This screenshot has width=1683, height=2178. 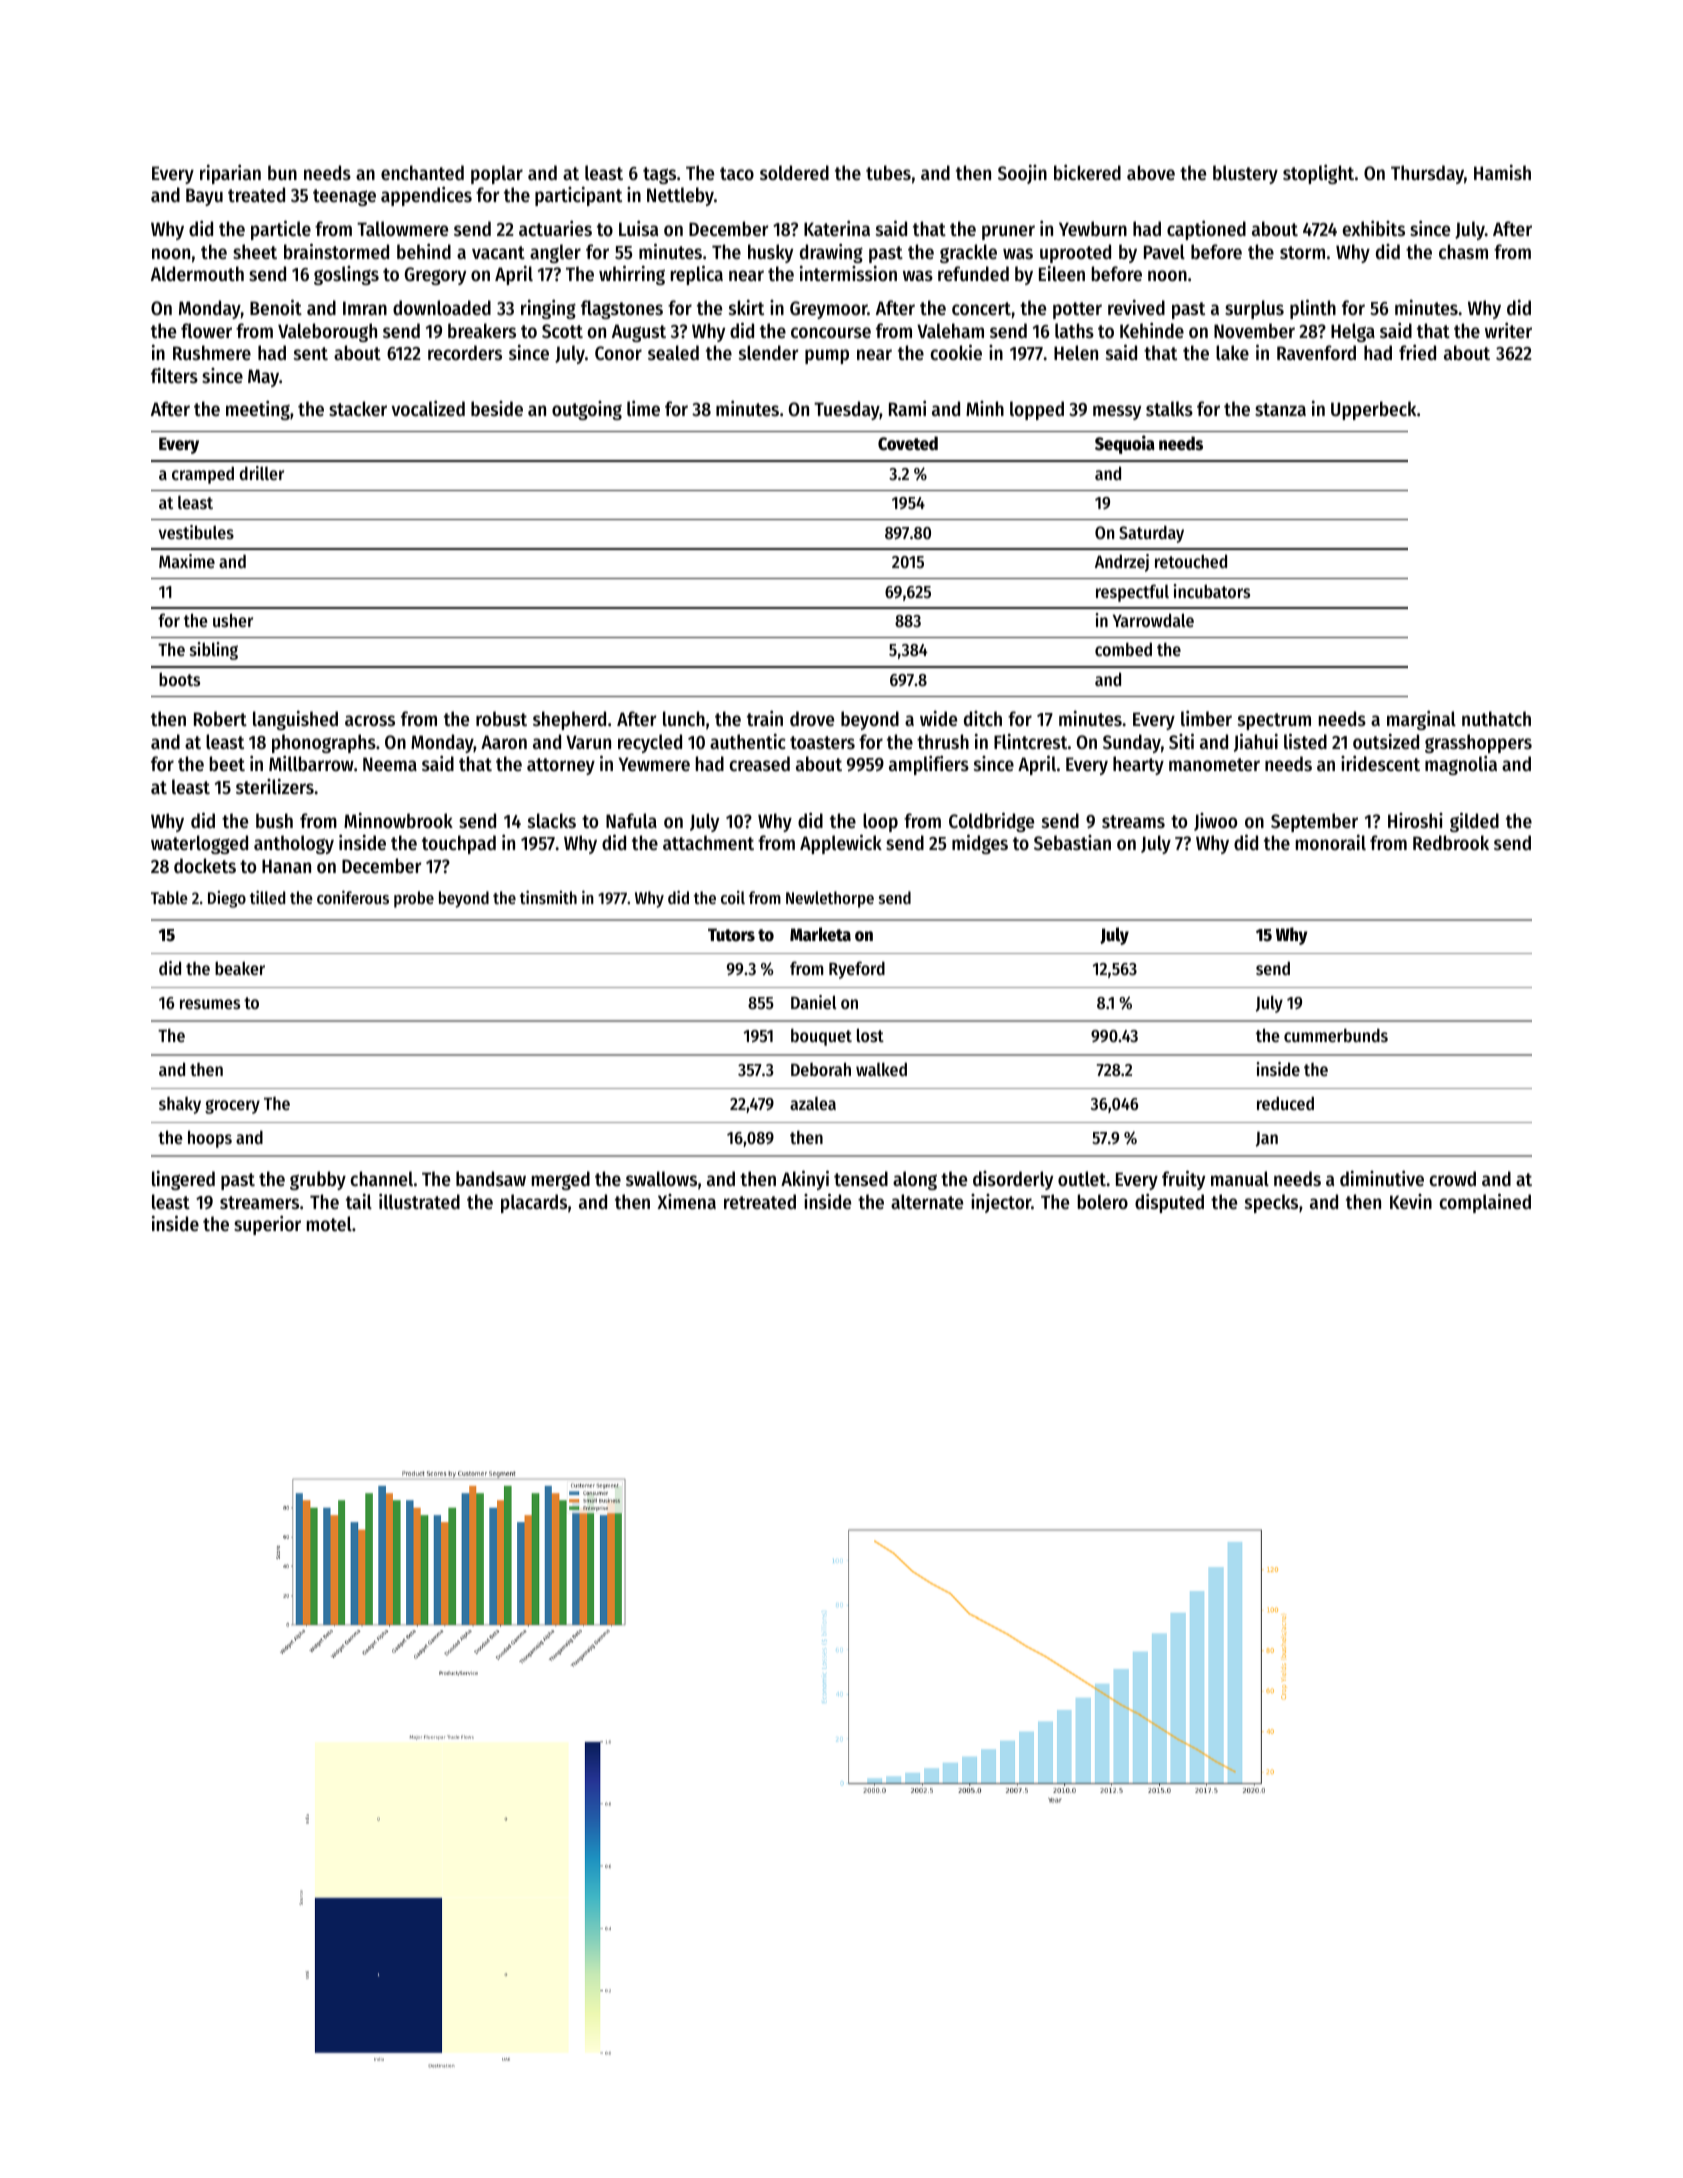 What do you see at coordinates (686, 1202) in the screenshot?
I see `Ximena` at bounding box center [686, 1202].
